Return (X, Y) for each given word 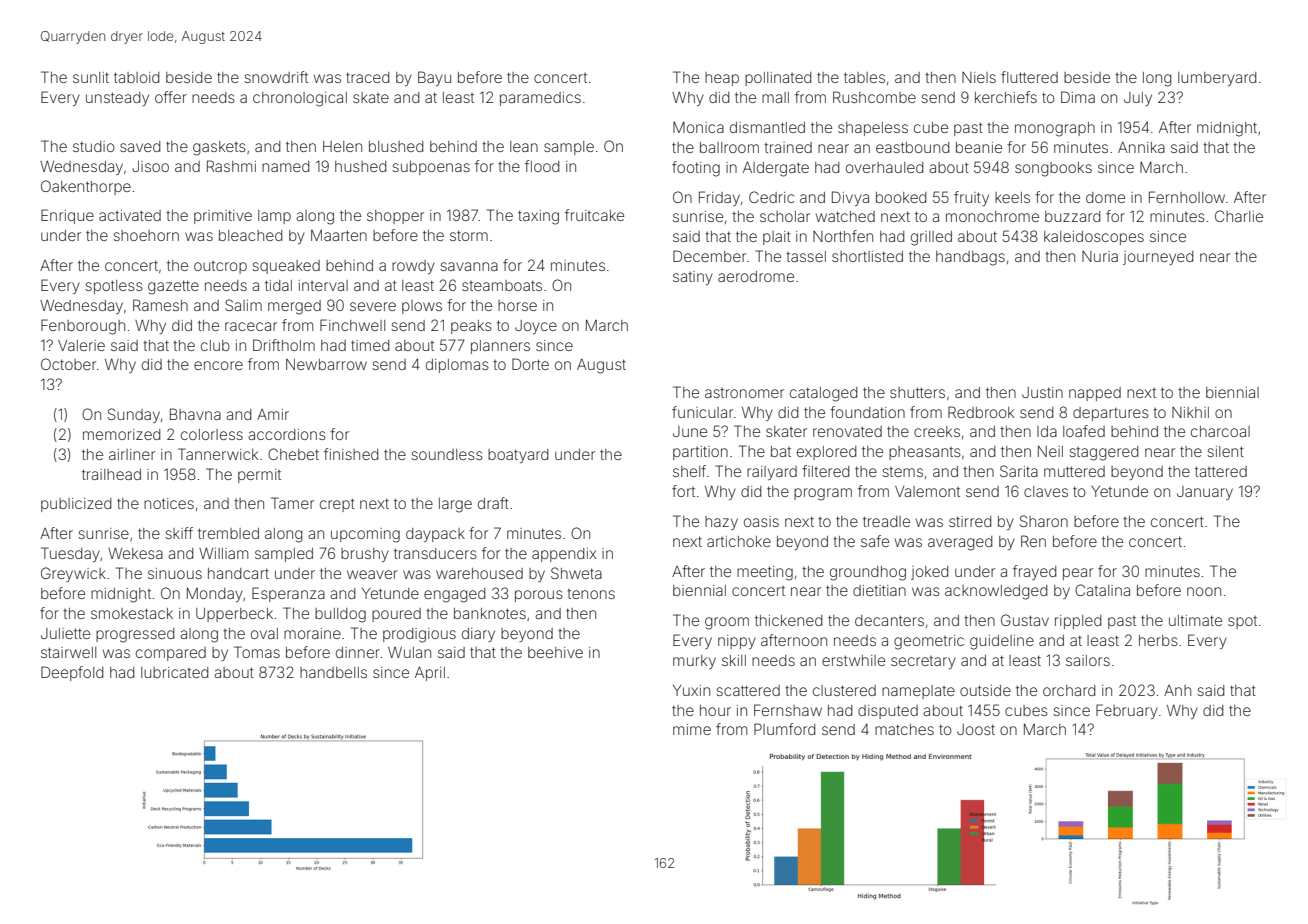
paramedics (540, 99)
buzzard (1072, 216)
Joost (976, 729)
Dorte (530, 364)
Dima (1078, 97)
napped (1095, 394)
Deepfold (72, 673)
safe (875, 541)
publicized (76, 505)
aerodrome (756, 276)
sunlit (91, 77)
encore (218, 365)
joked (929, 573)
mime (692, 729)
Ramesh (160, 305)
